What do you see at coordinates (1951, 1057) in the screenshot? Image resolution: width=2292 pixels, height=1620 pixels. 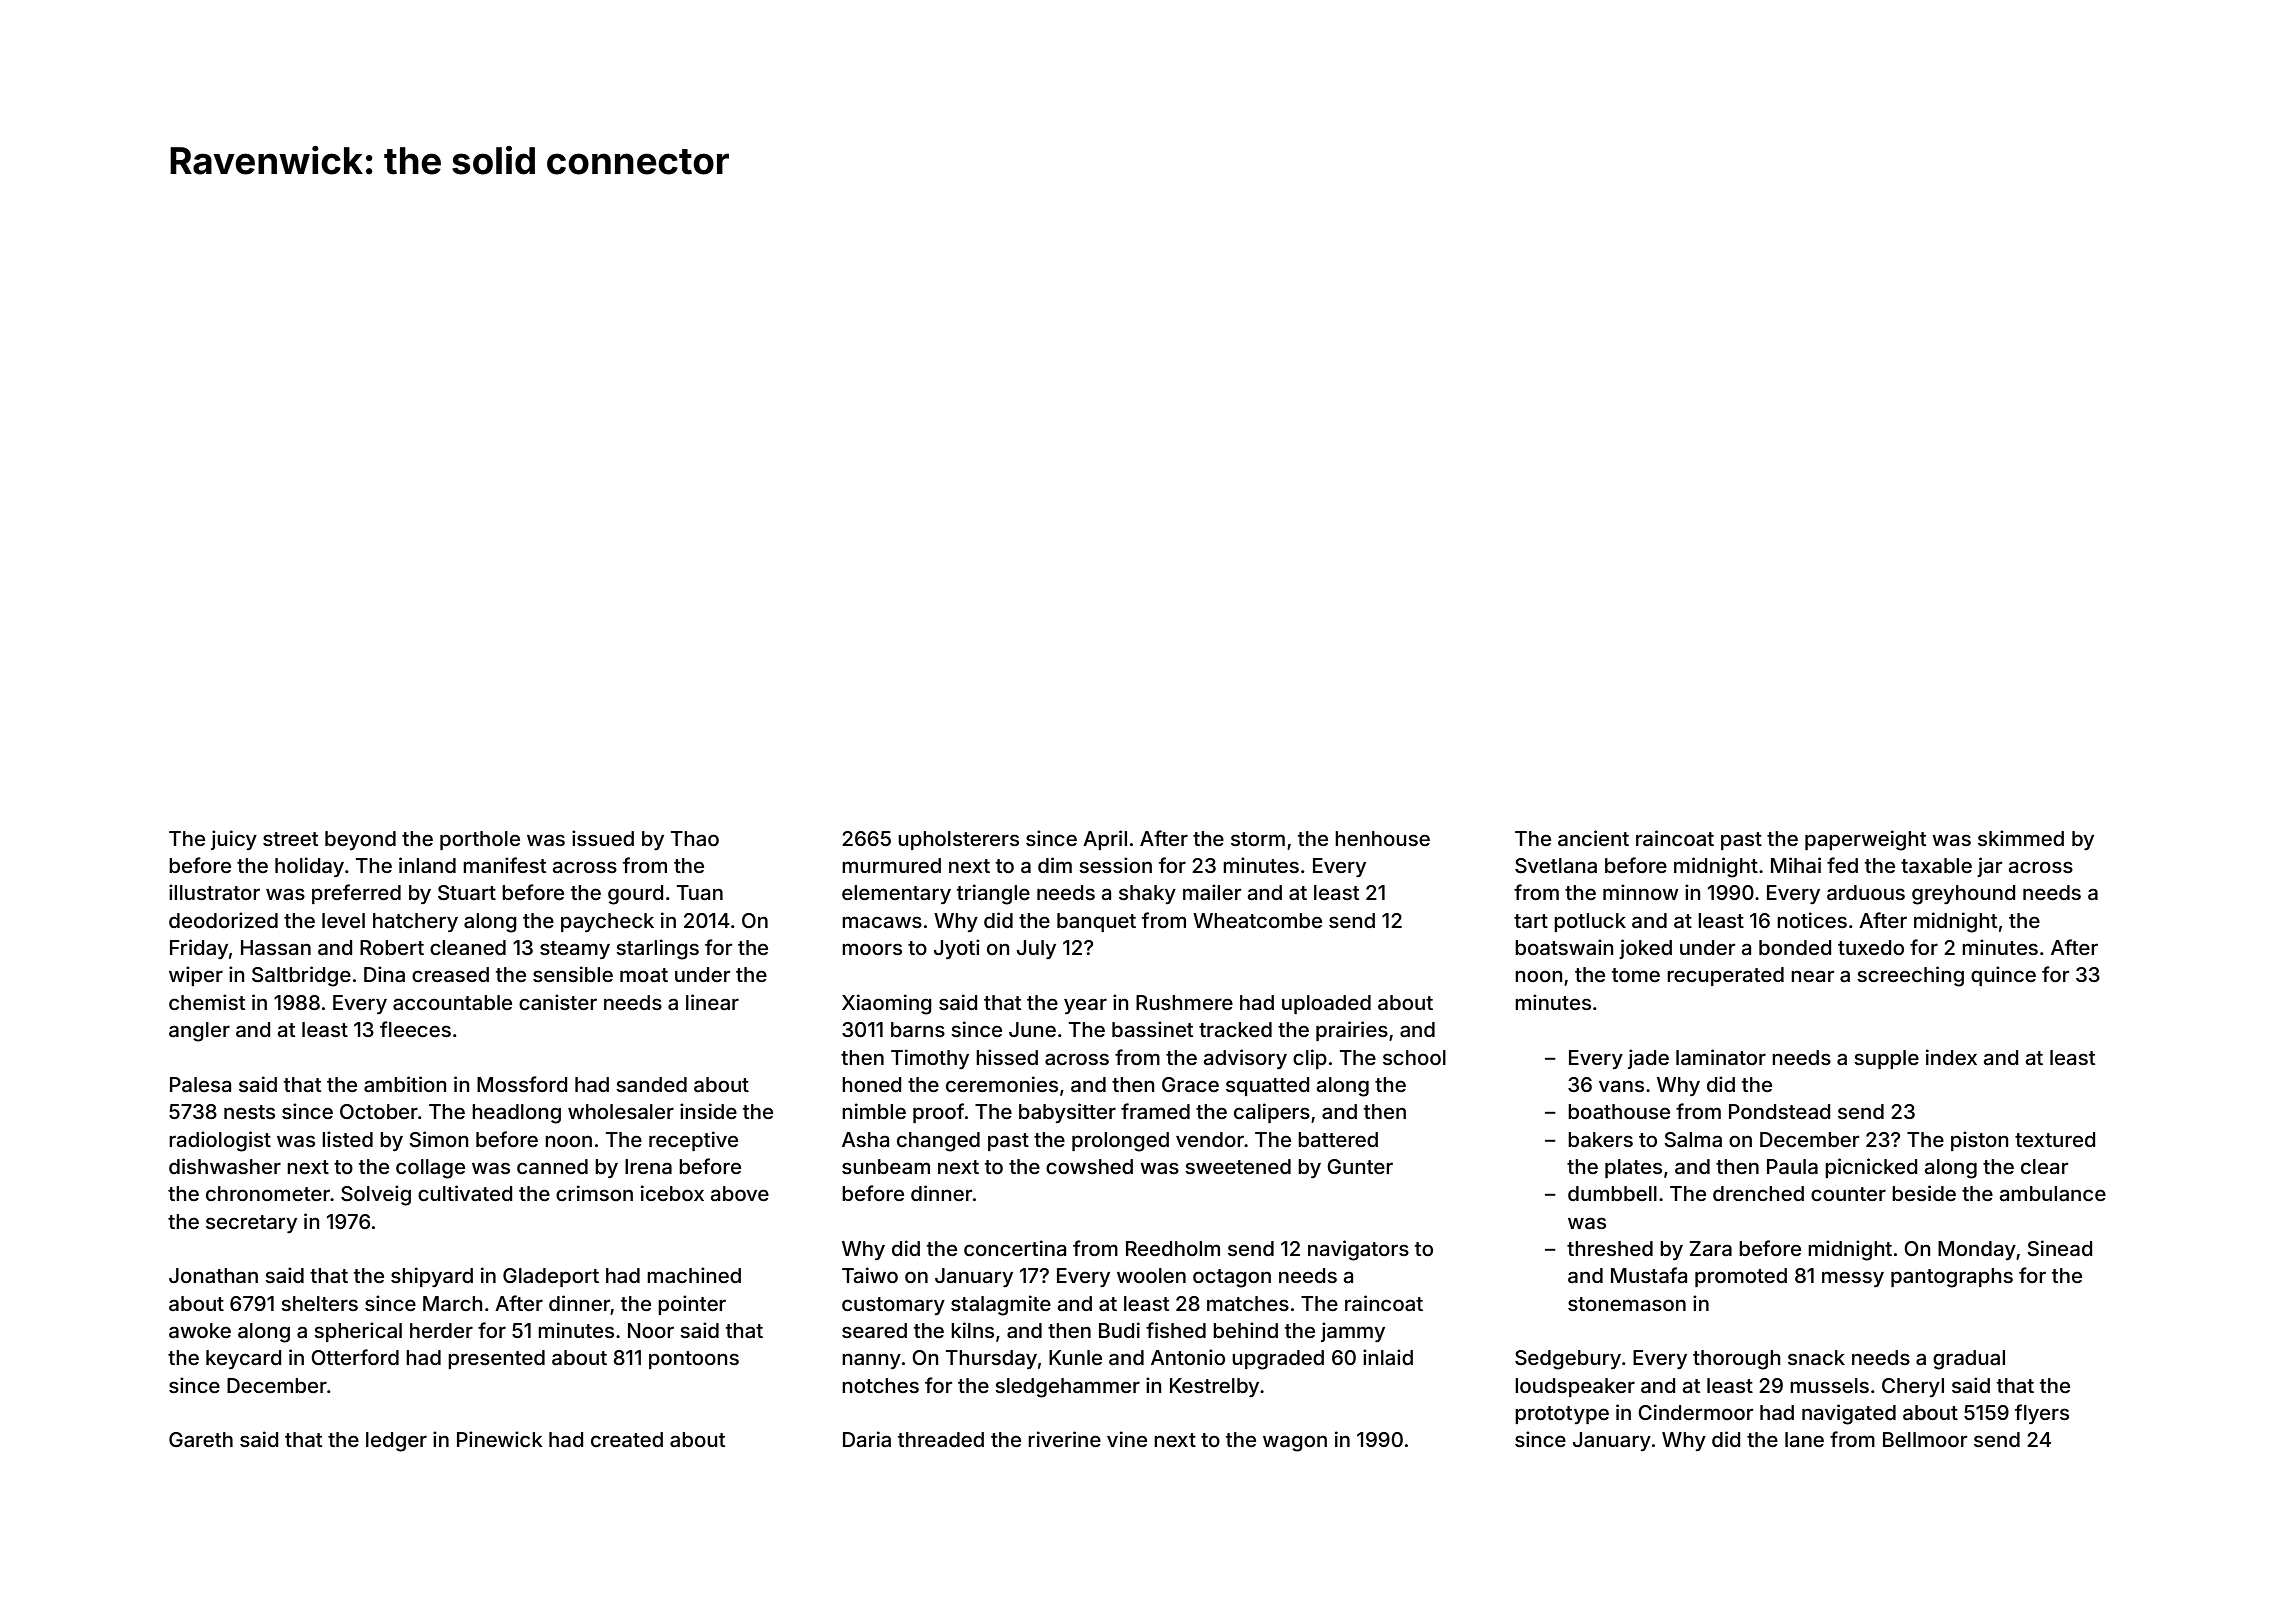 I see `index` at bounding box center [1951, 1057].
